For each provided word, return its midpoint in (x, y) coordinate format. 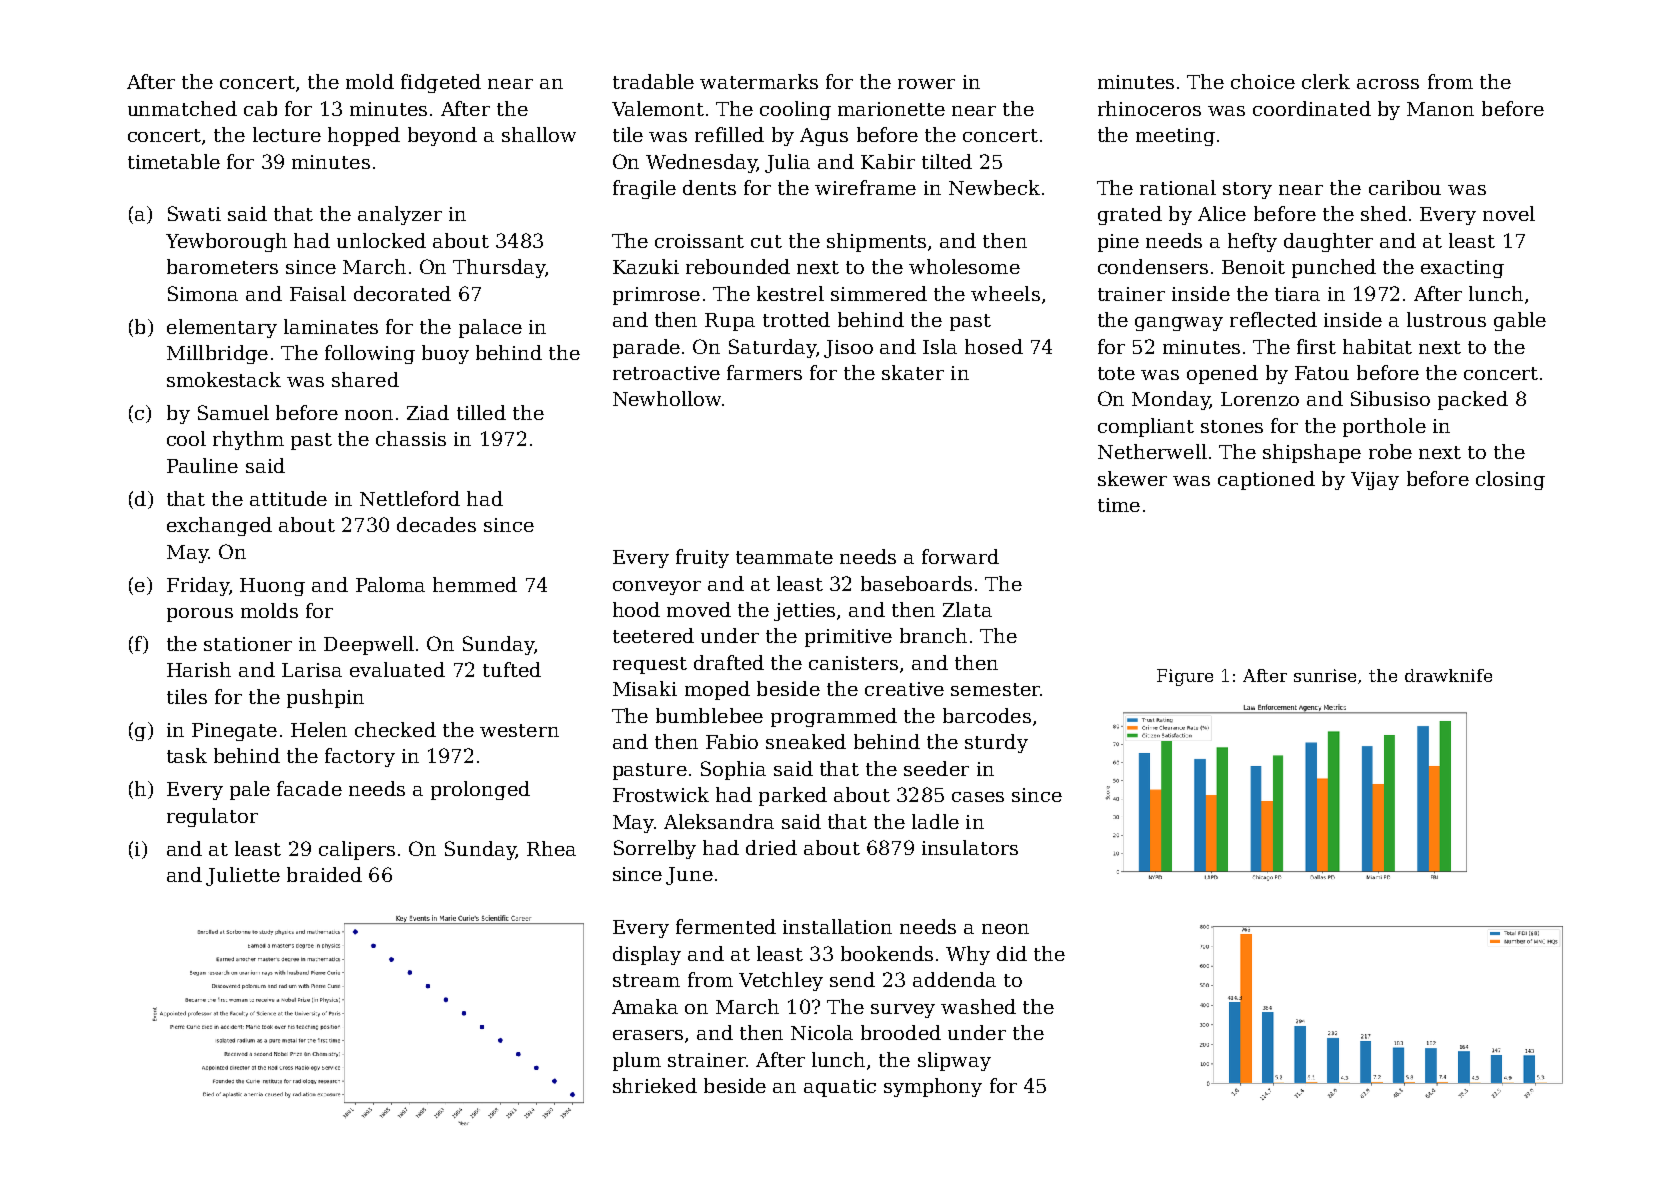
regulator (212, 817)
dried (771, 847)
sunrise (1325, 675)
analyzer (400, 215)
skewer (1132, 478)
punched (1334, 268)
